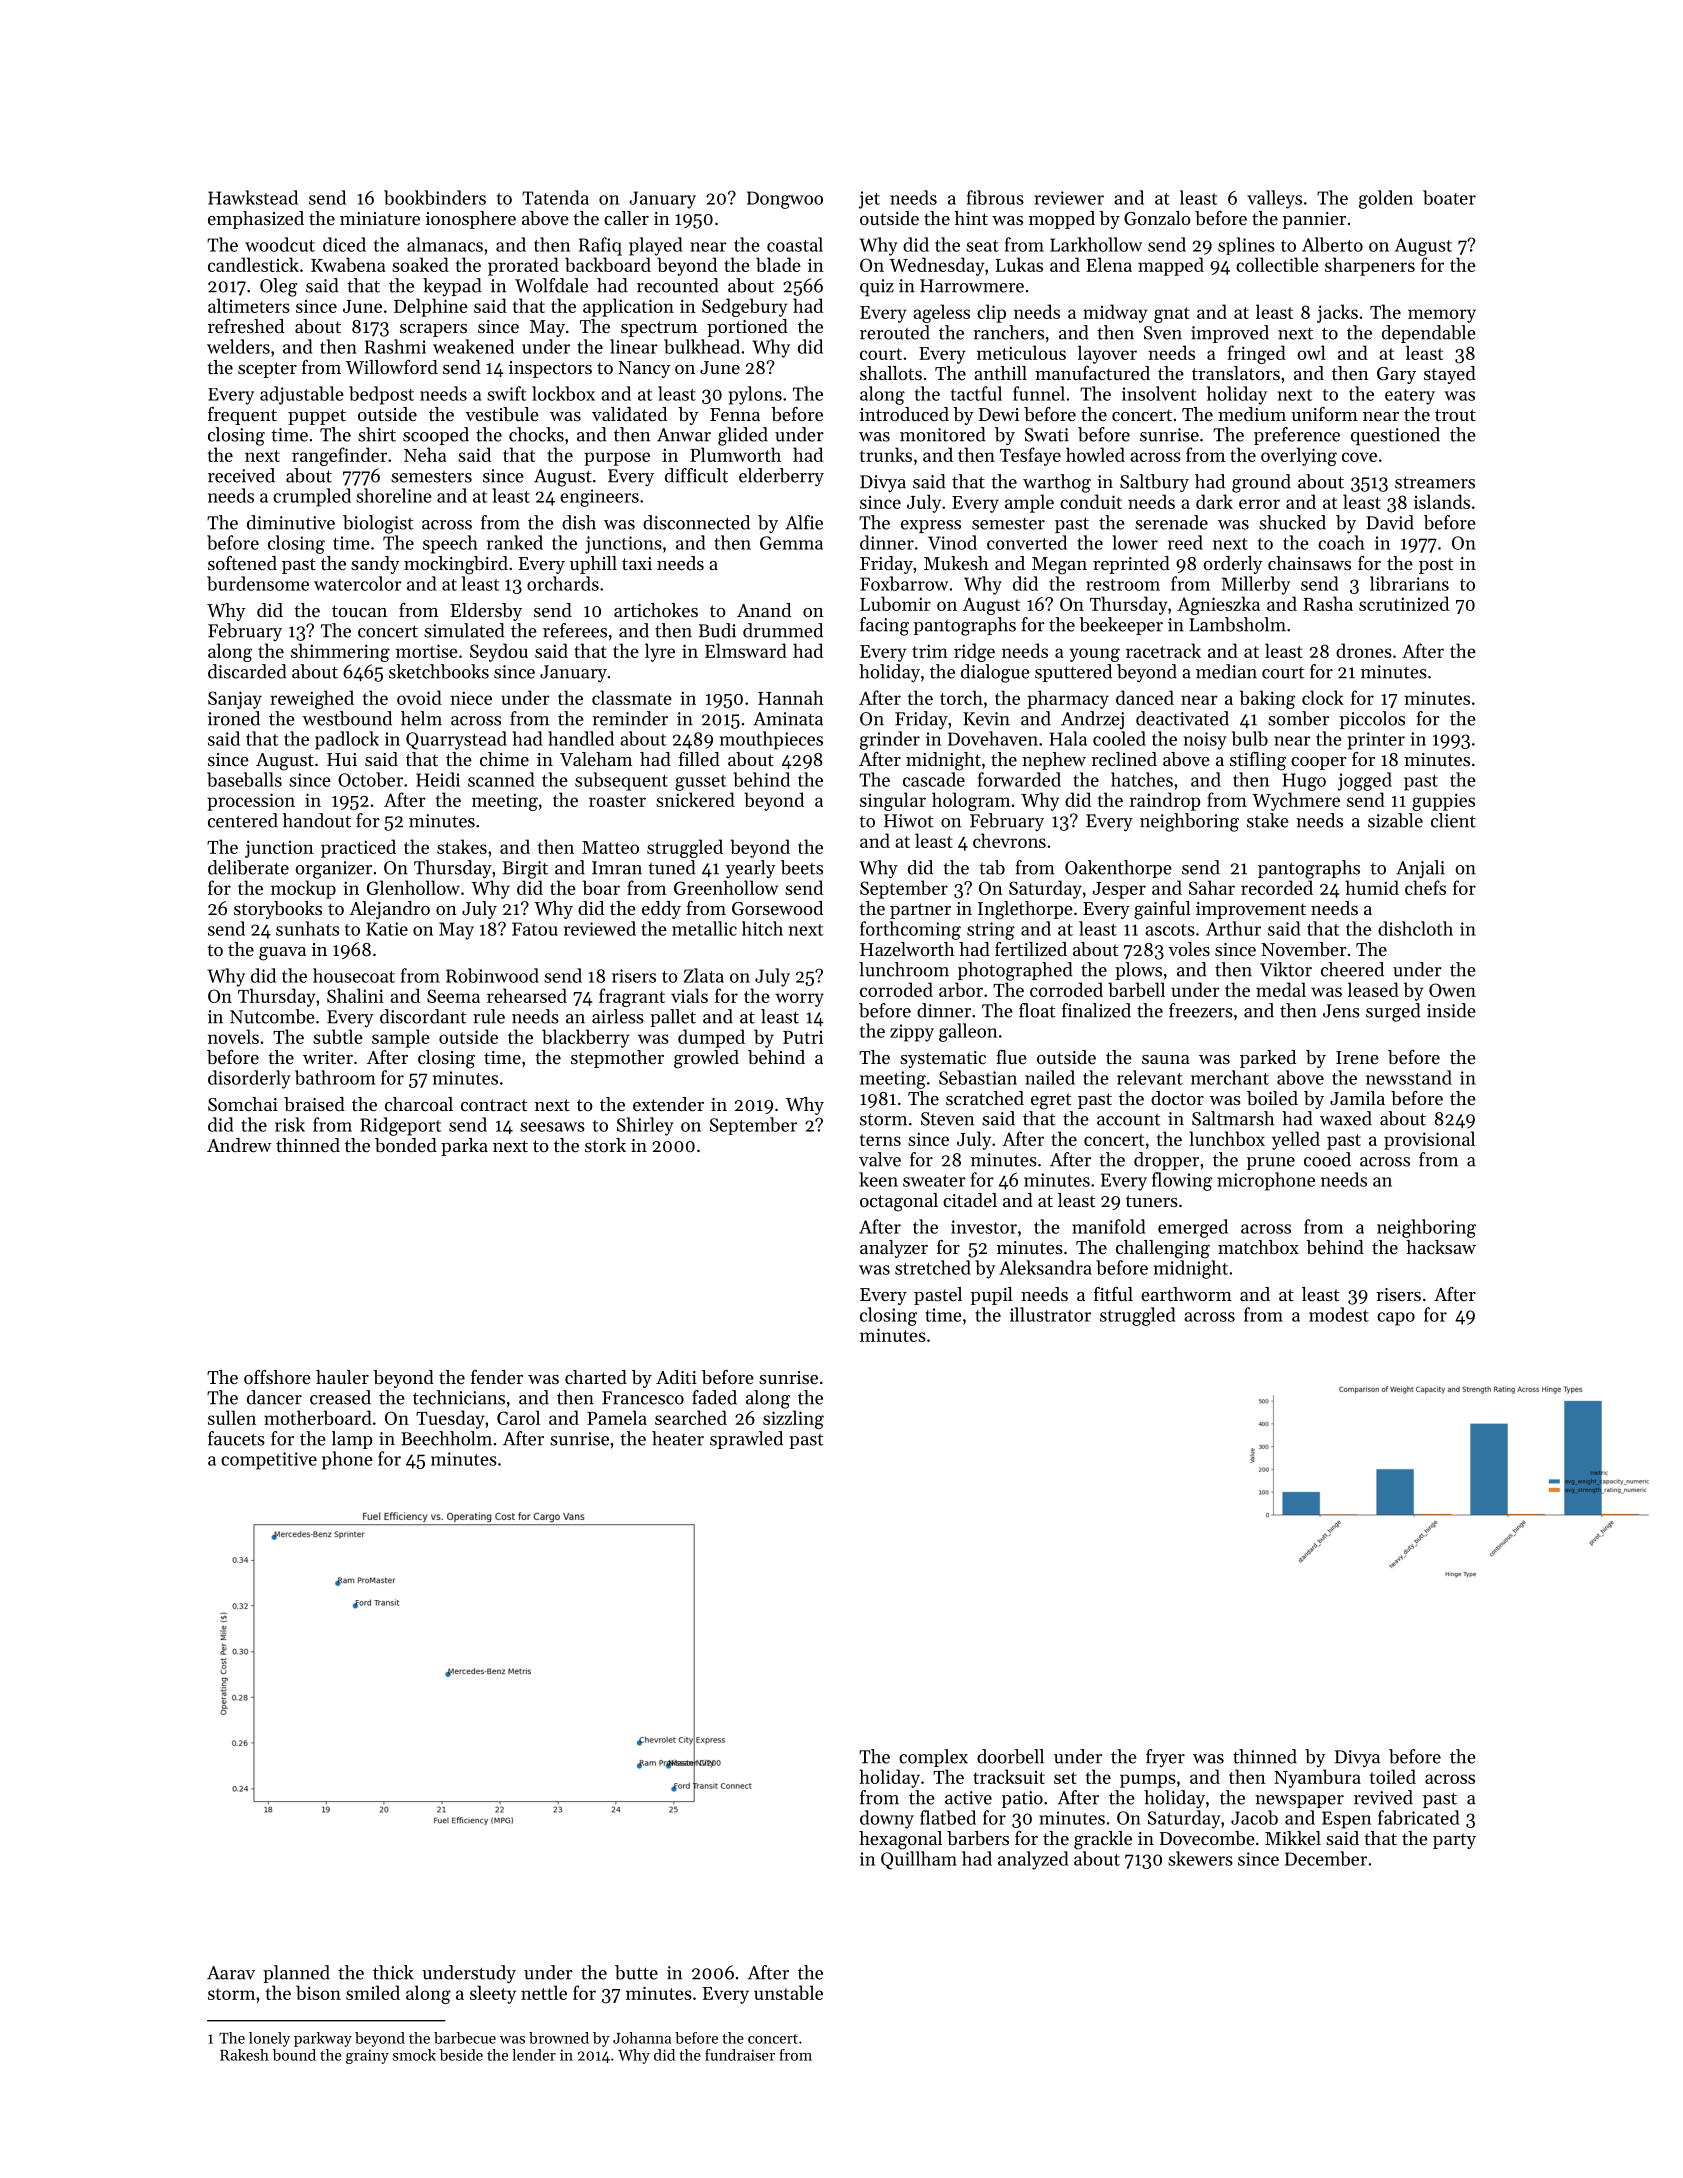 Image resolution: width=1683 pixels, height=2178 pixels. I want to click on grainy, so click(367, 2056).
